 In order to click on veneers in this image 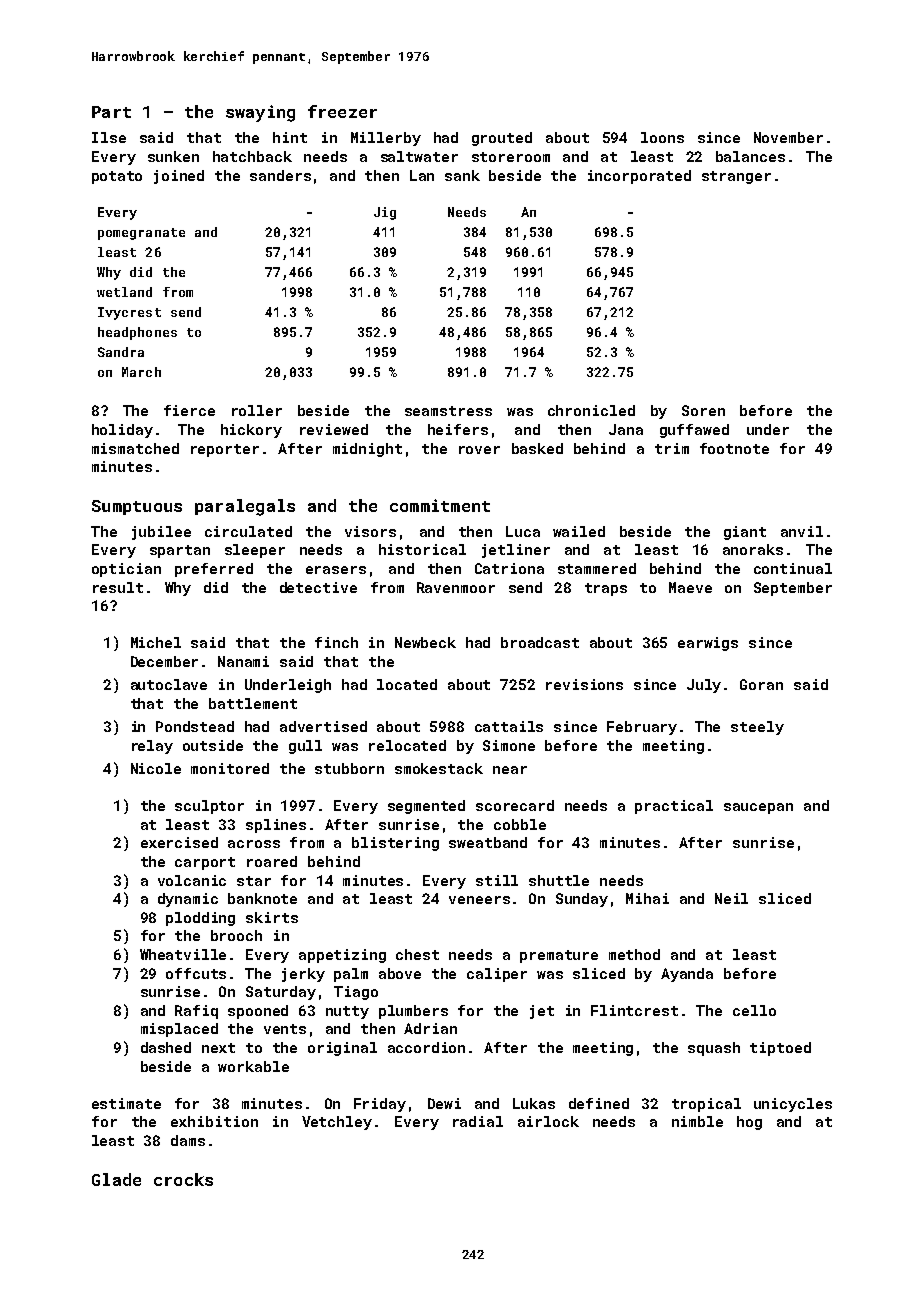, I will do `click(479, 900)`.
